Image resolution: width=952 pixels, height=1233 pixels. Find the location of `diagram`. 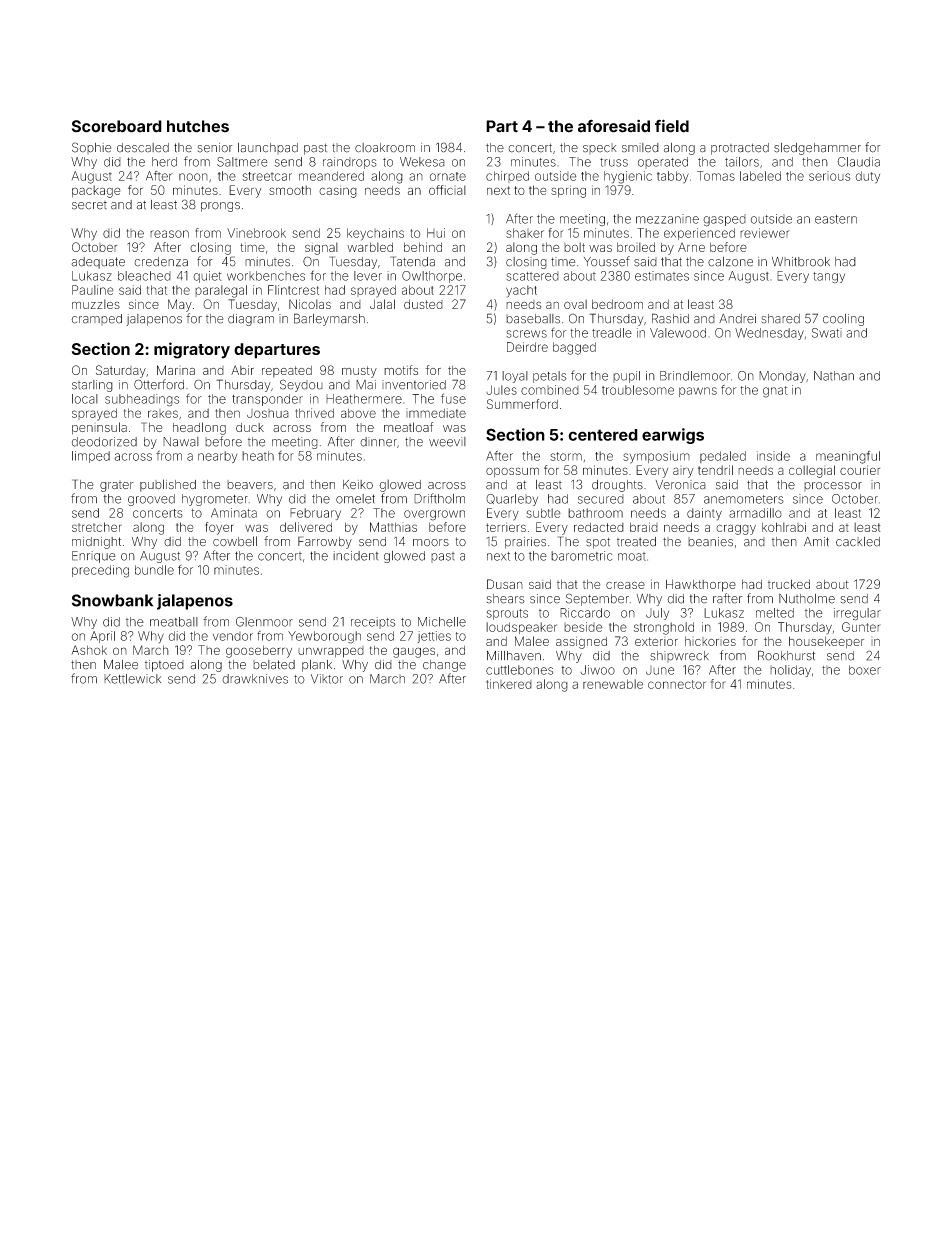

diagram is located at coordinates (251, 320).
